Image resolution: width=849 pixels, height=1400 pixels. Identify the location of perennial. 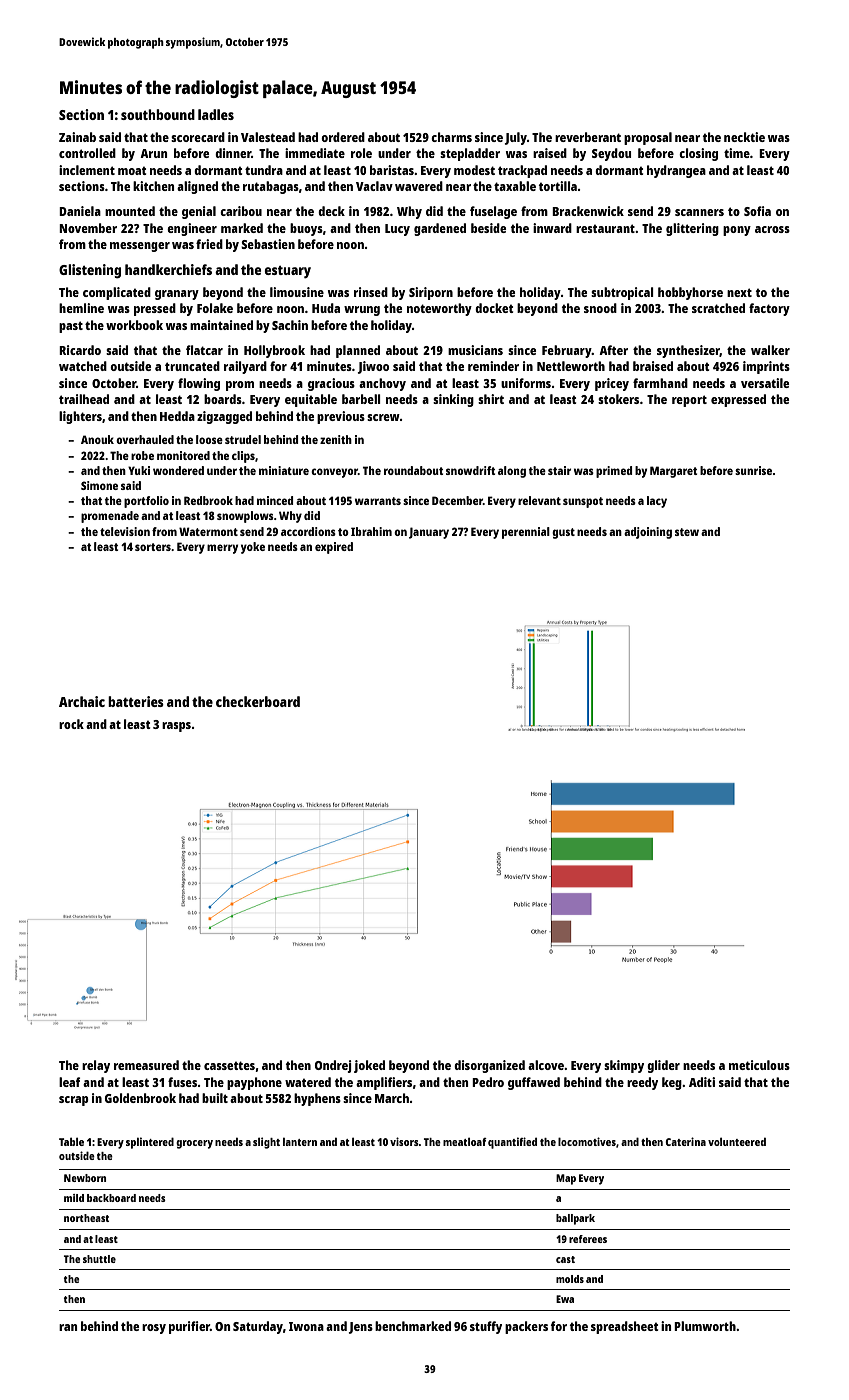
(526, 533).
